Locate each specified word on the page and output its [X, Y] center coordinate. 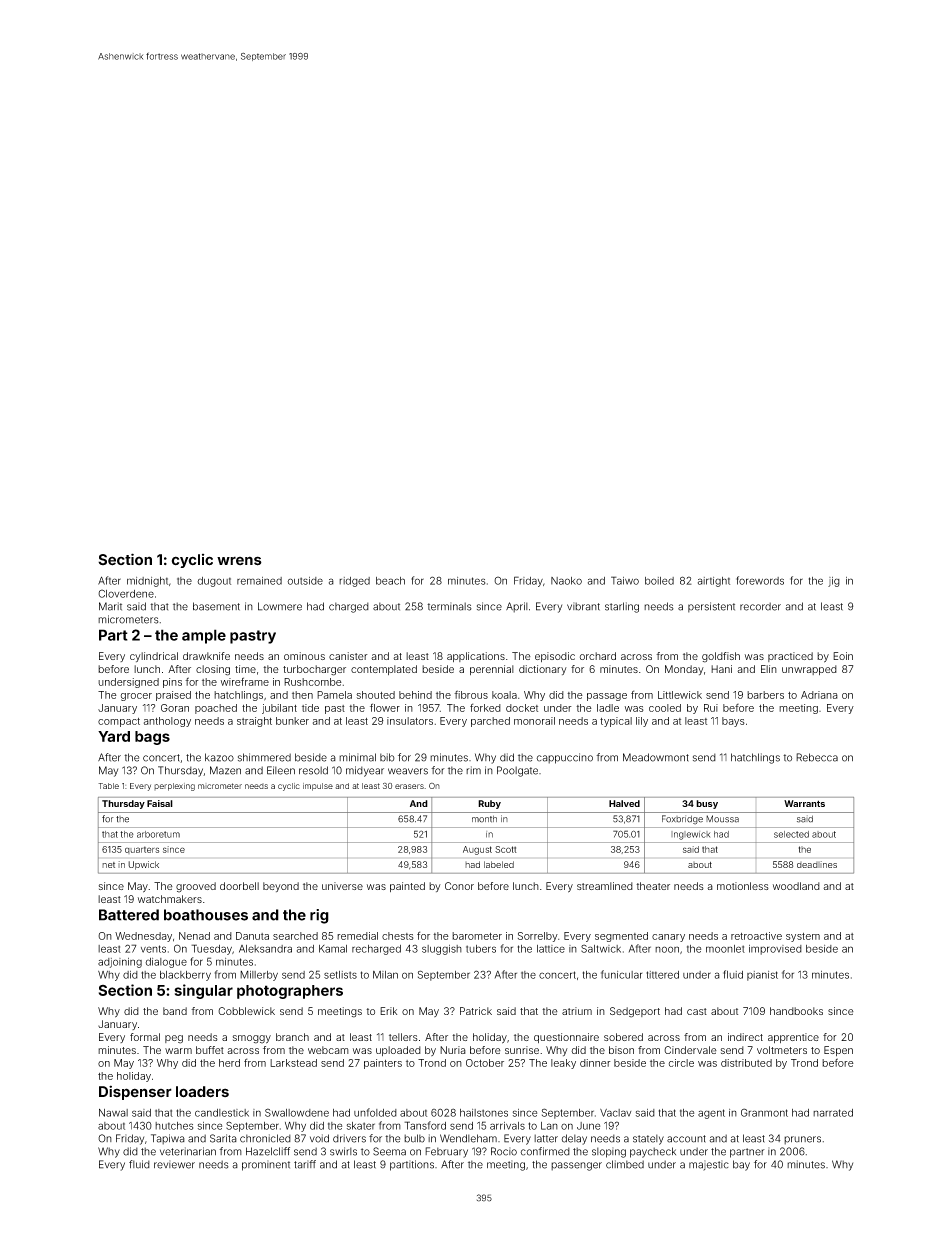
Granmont [764, 1112]
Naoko [566, 581]
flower [385, 707]
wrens [239, 561]
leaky [563, 1064]
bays [733, 722]
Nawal [113, 1113]
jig [834, 582]
